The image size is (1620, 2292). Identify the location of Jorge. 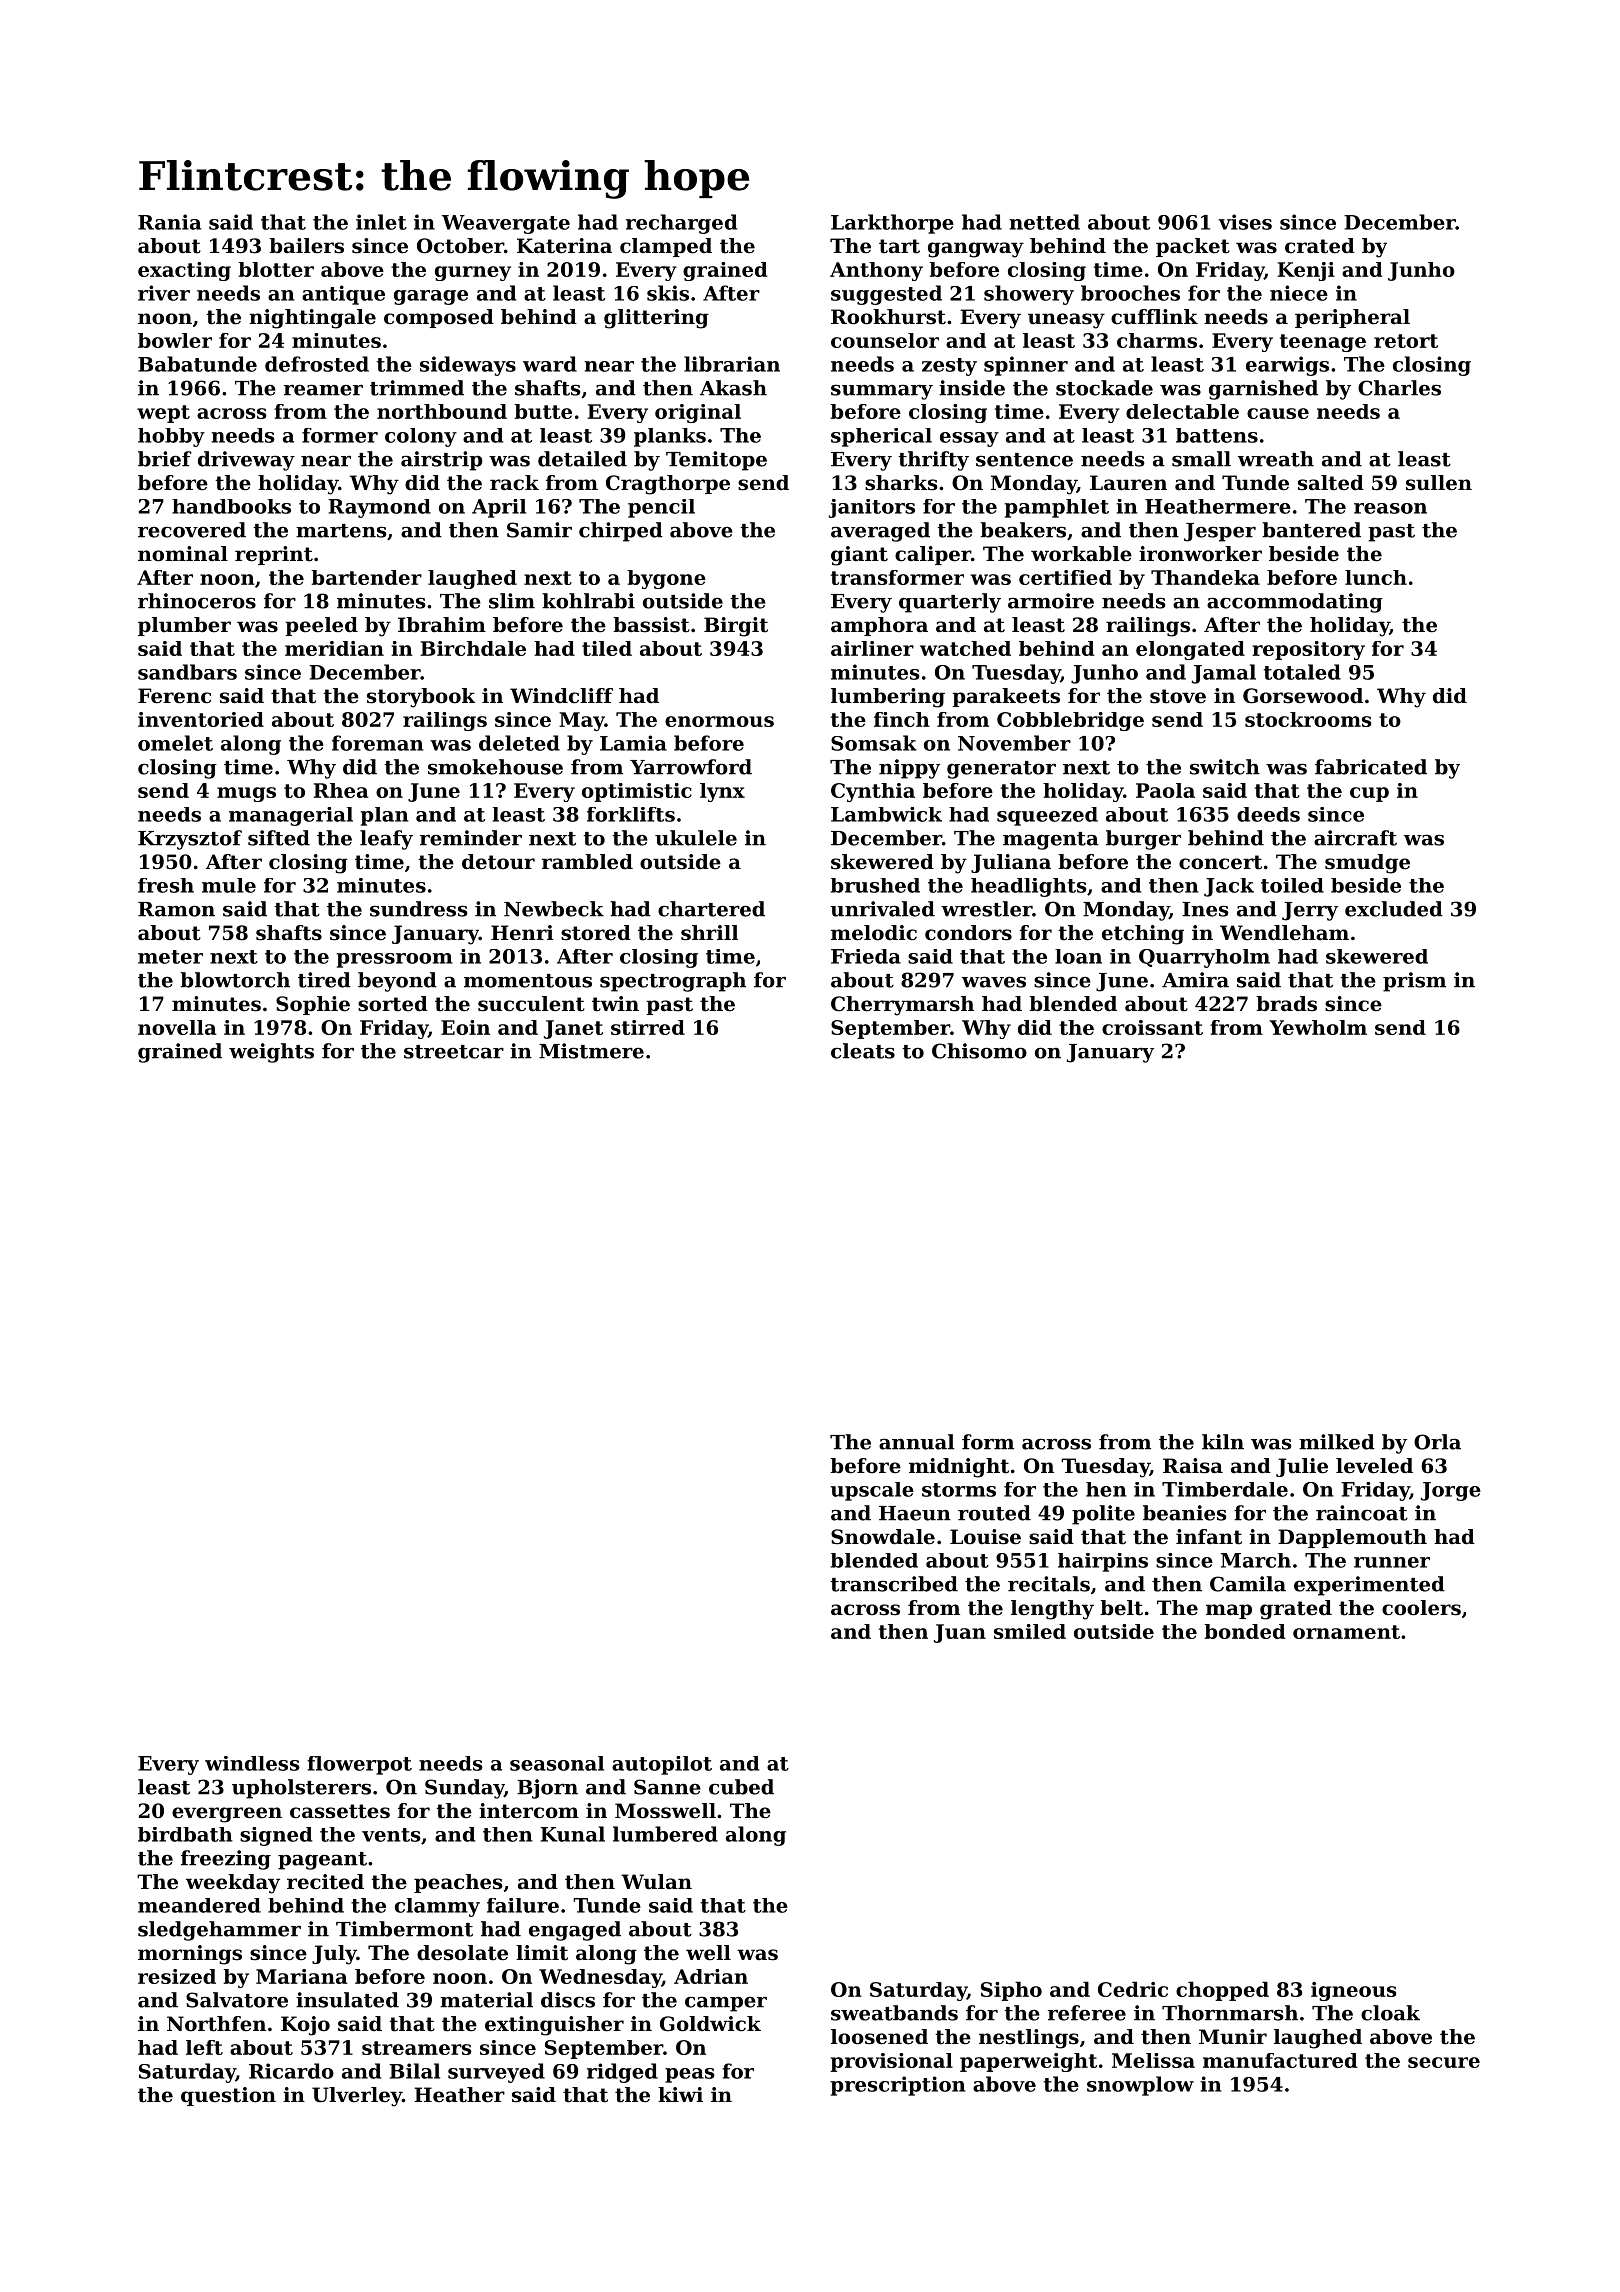
(1451, 1491).
